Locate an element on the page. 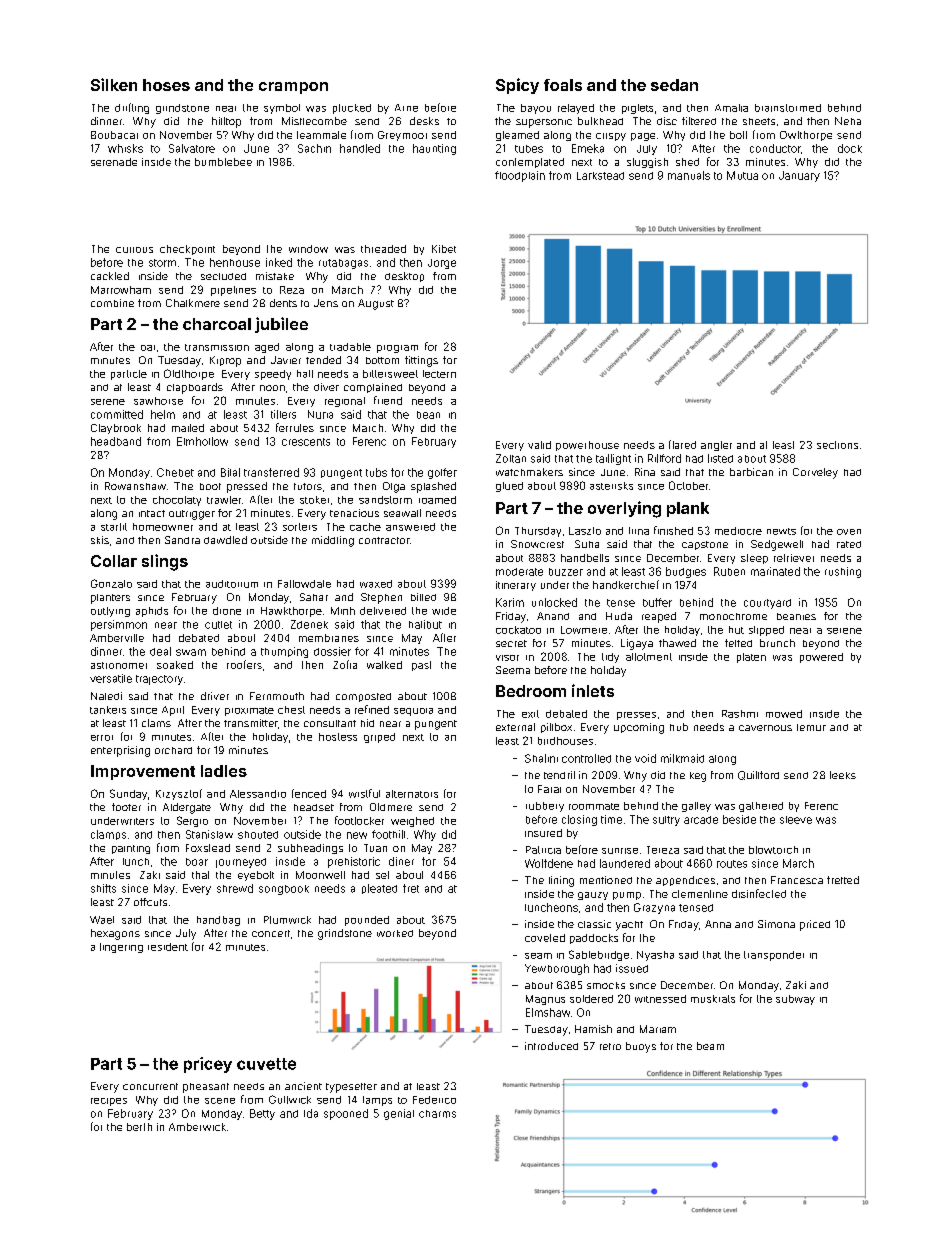  worked is located at coordinates (395, 933).
